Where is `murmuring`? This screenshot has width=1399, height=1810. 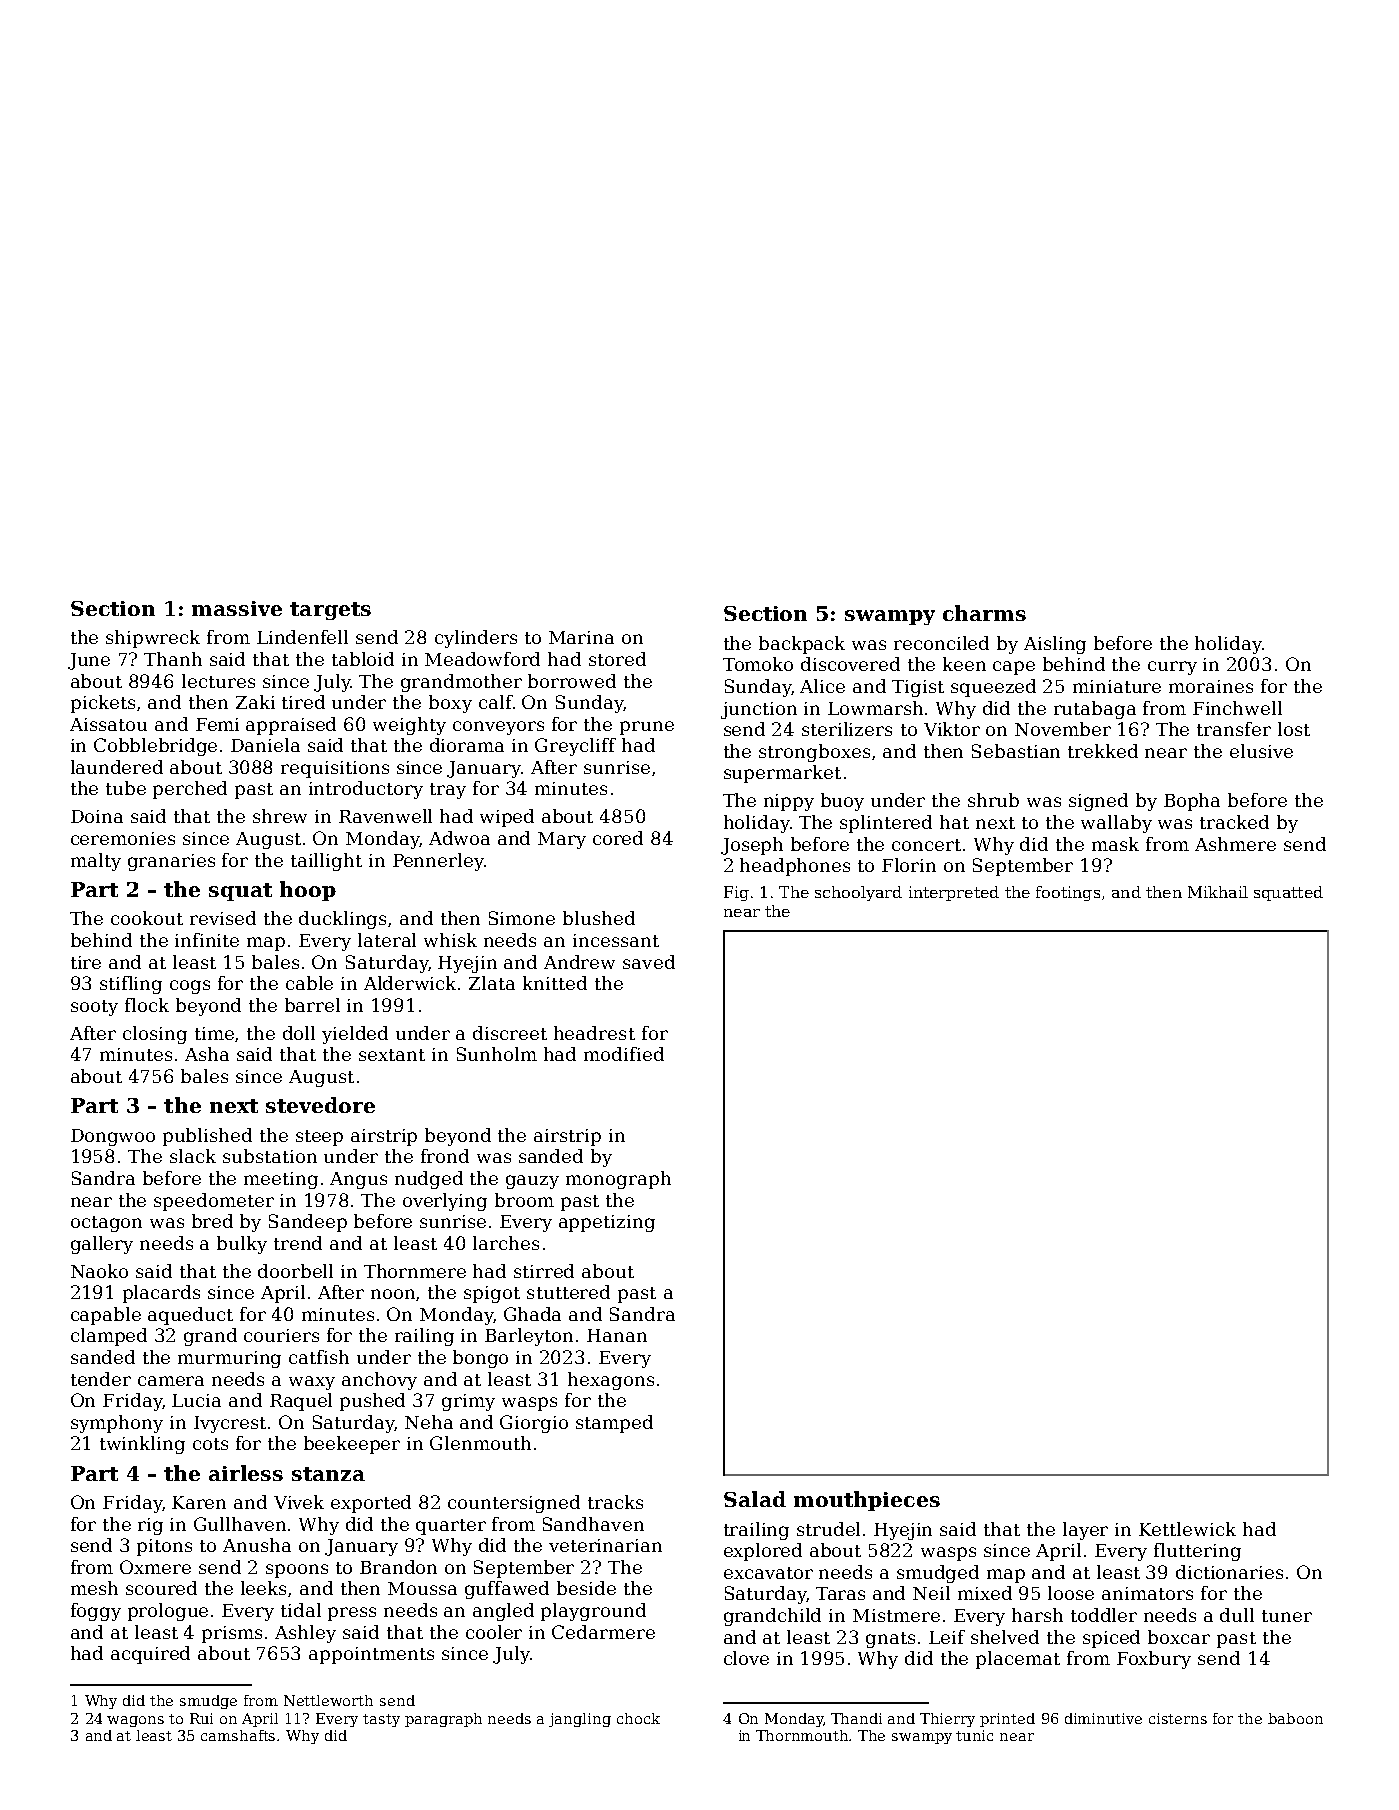
murmuring is located at coordinates (229, 1359).
